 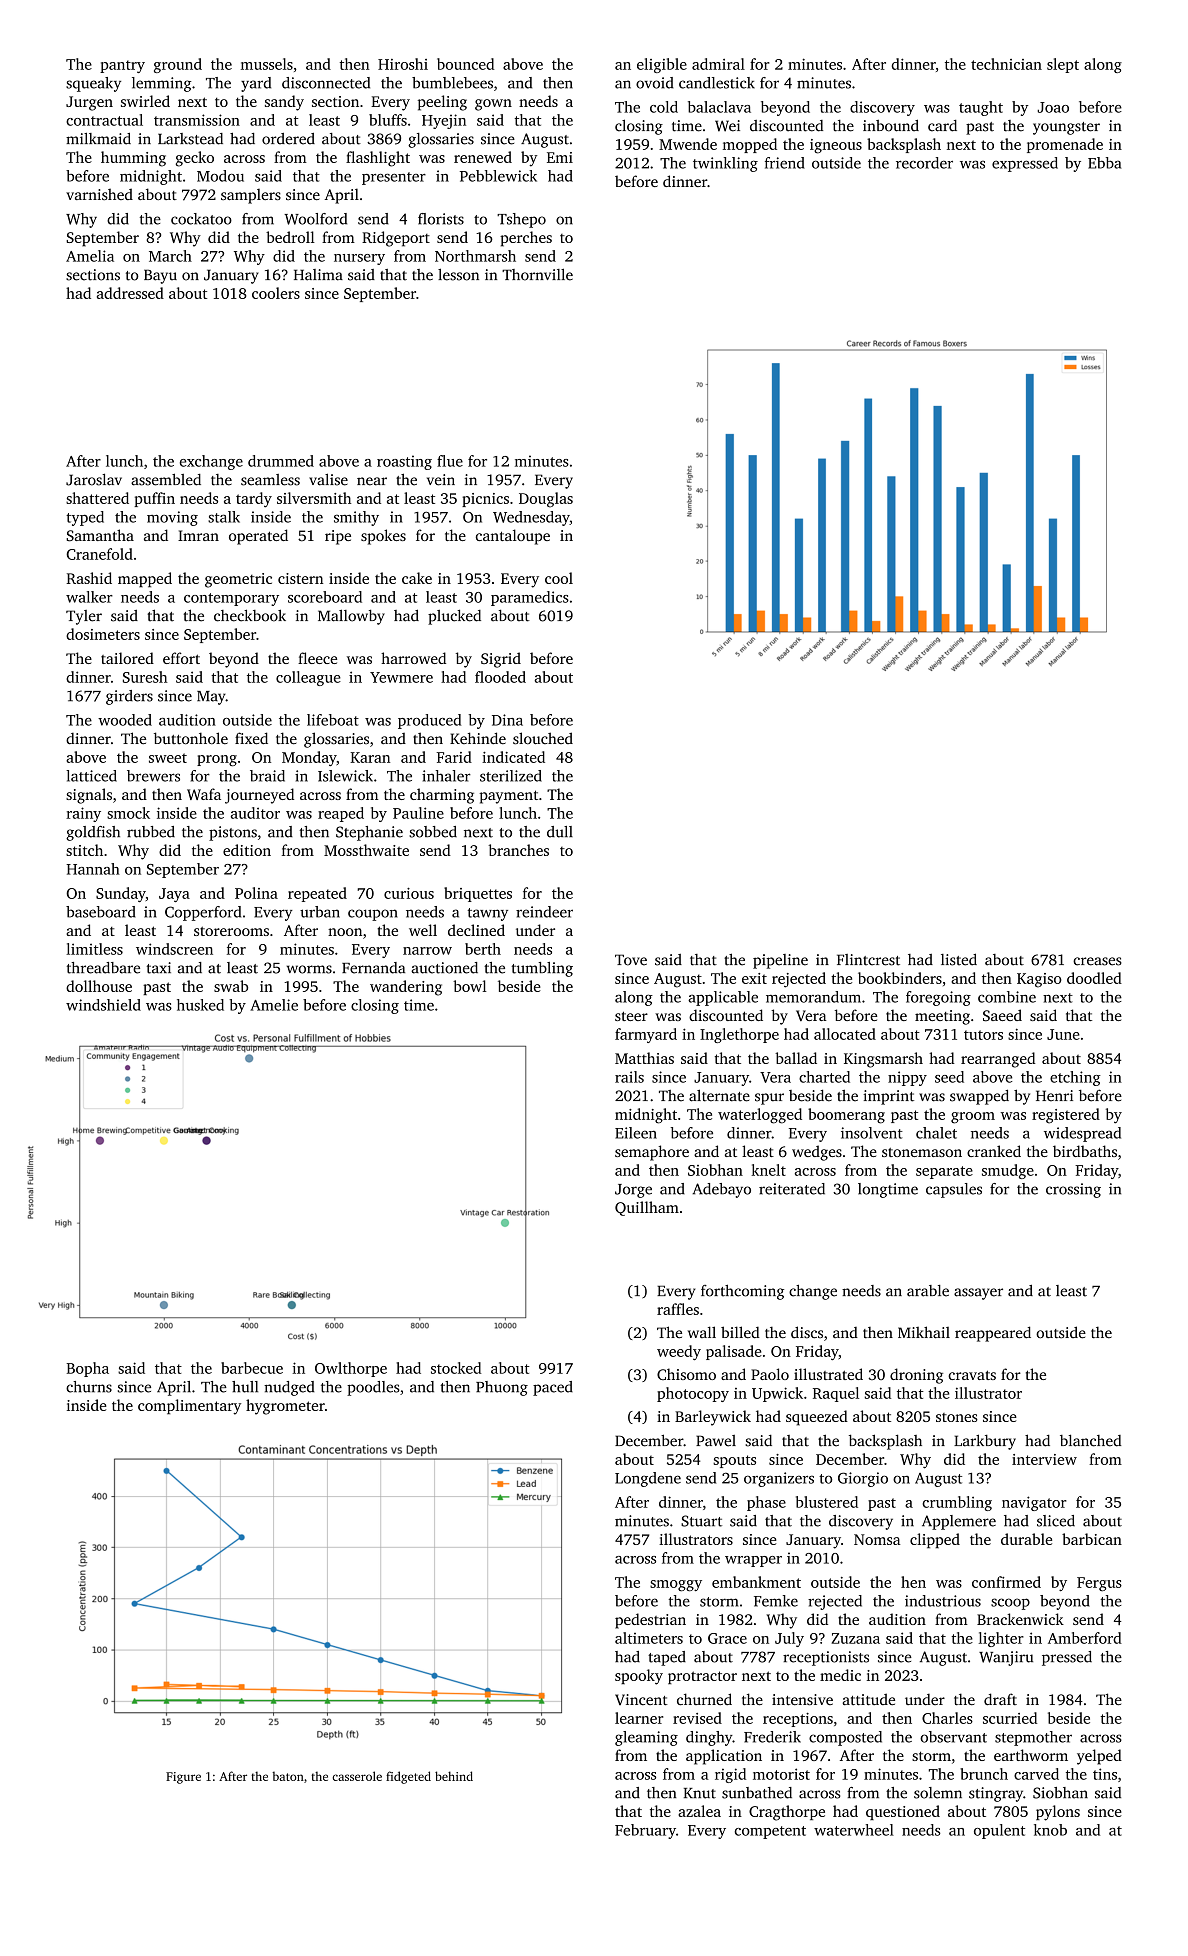 What do you see at coordinates (770, 1832) in the screenshot?
I see `competent` at bounding box center [770, 1832].
